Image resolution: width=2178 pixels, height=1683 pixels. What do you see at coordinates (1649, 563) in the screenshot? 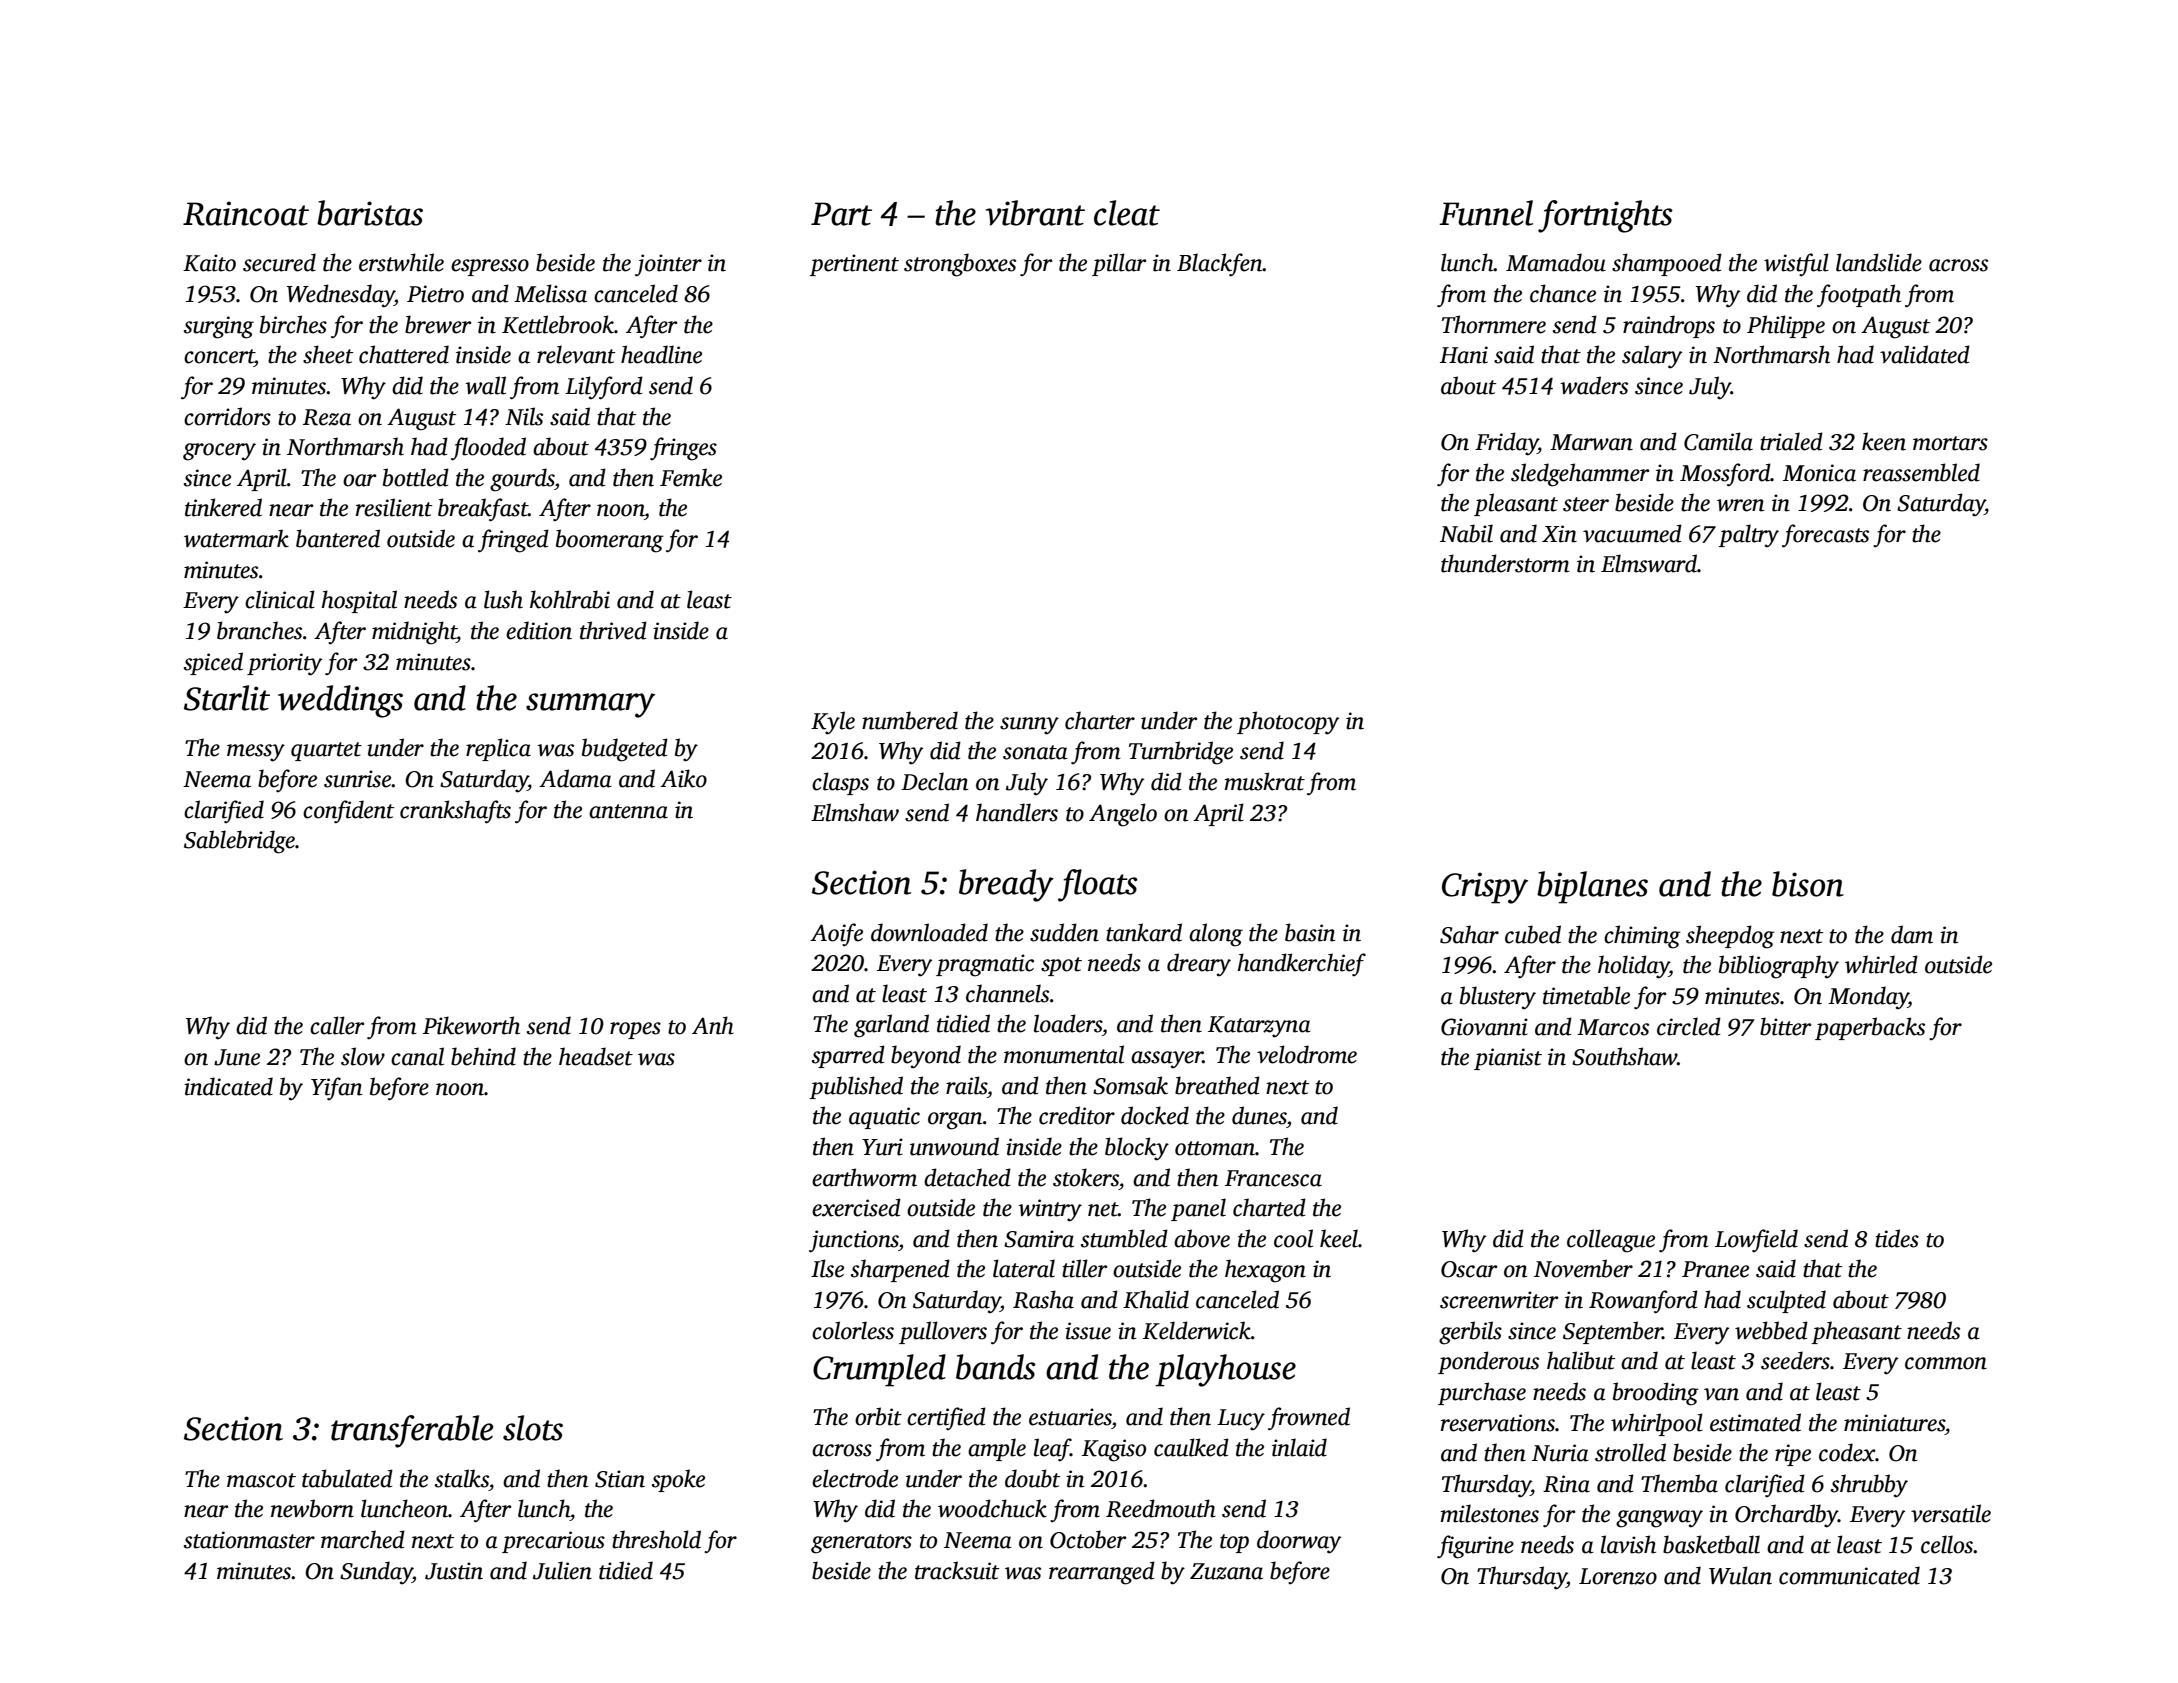
I see `Elmsward` at bounding box center [1649, 563].
